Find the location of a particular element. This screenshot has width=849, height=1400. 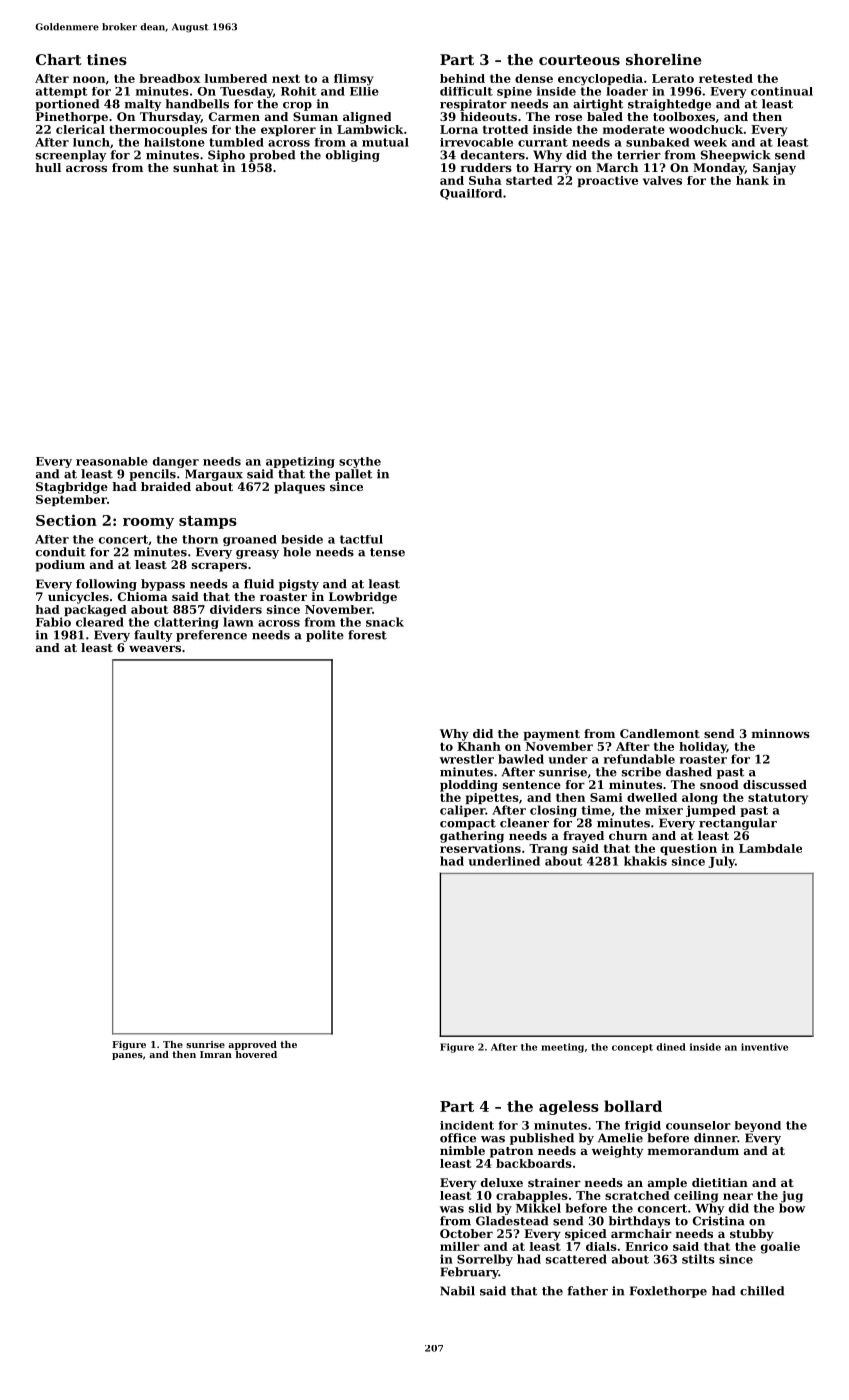

gathering is located at coordinates (472, 837).
